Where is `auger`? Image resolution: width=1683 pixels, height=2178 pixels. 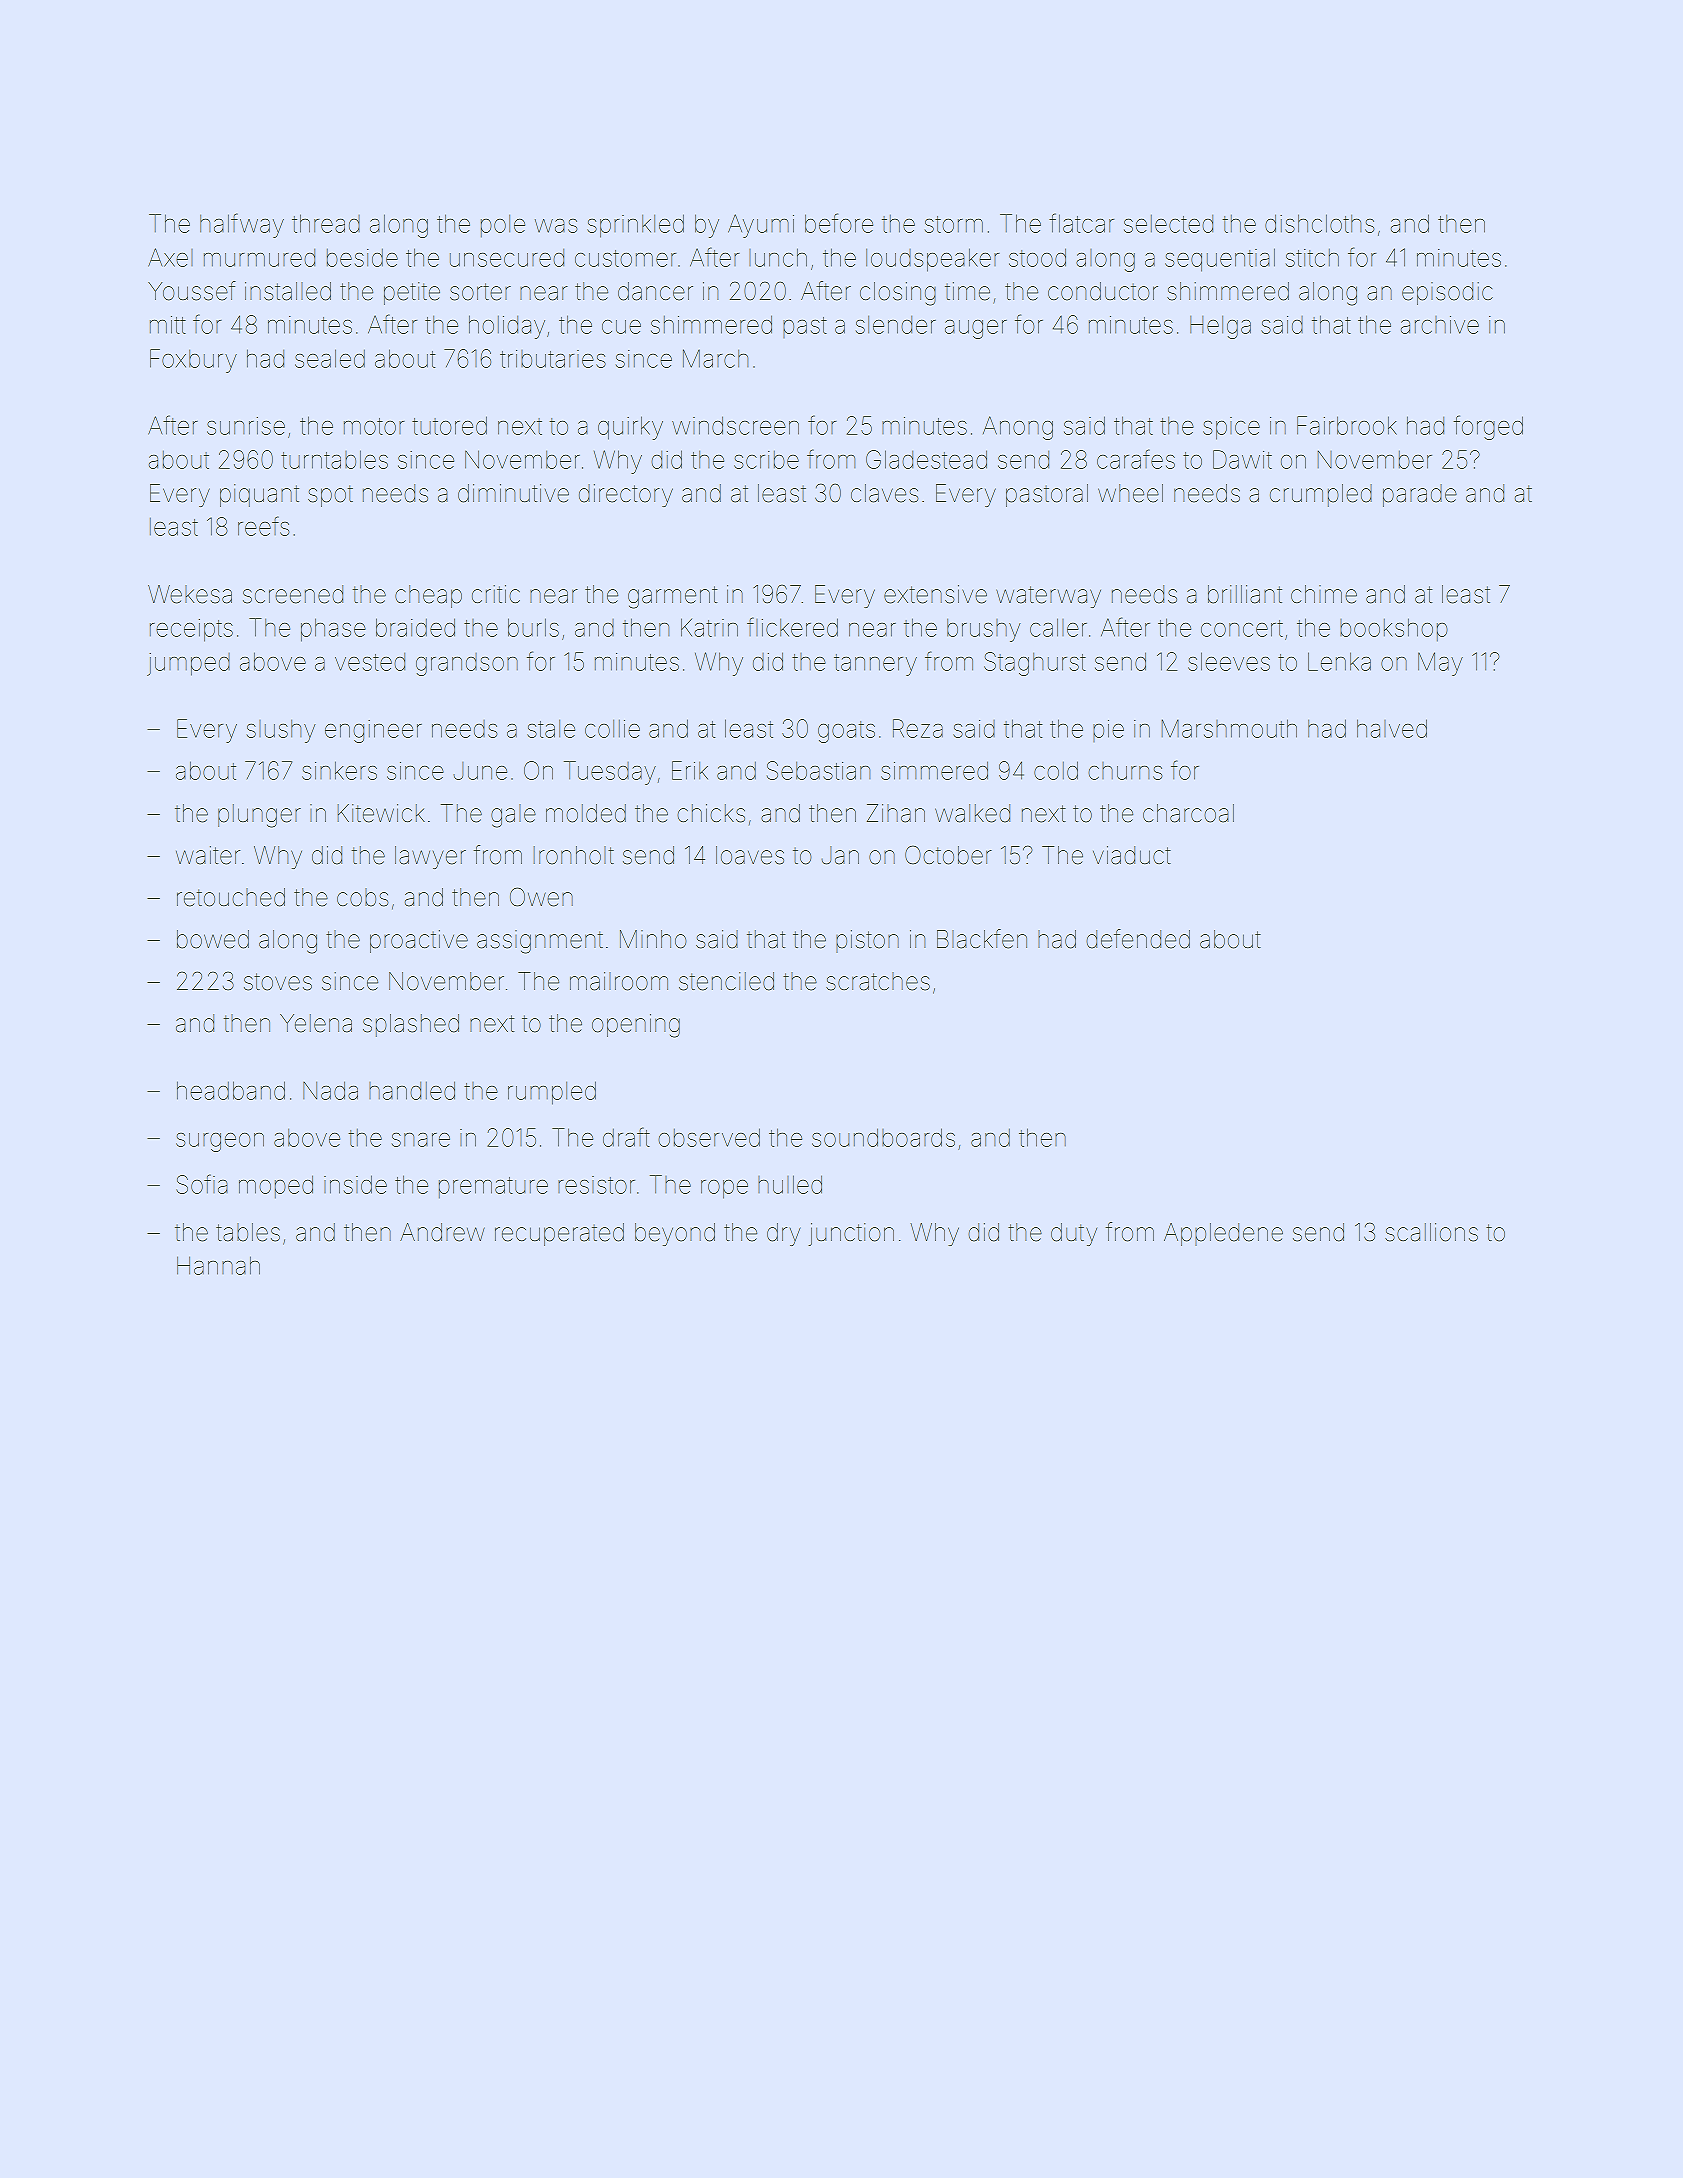 auger is located at coordinates (976, 329).
